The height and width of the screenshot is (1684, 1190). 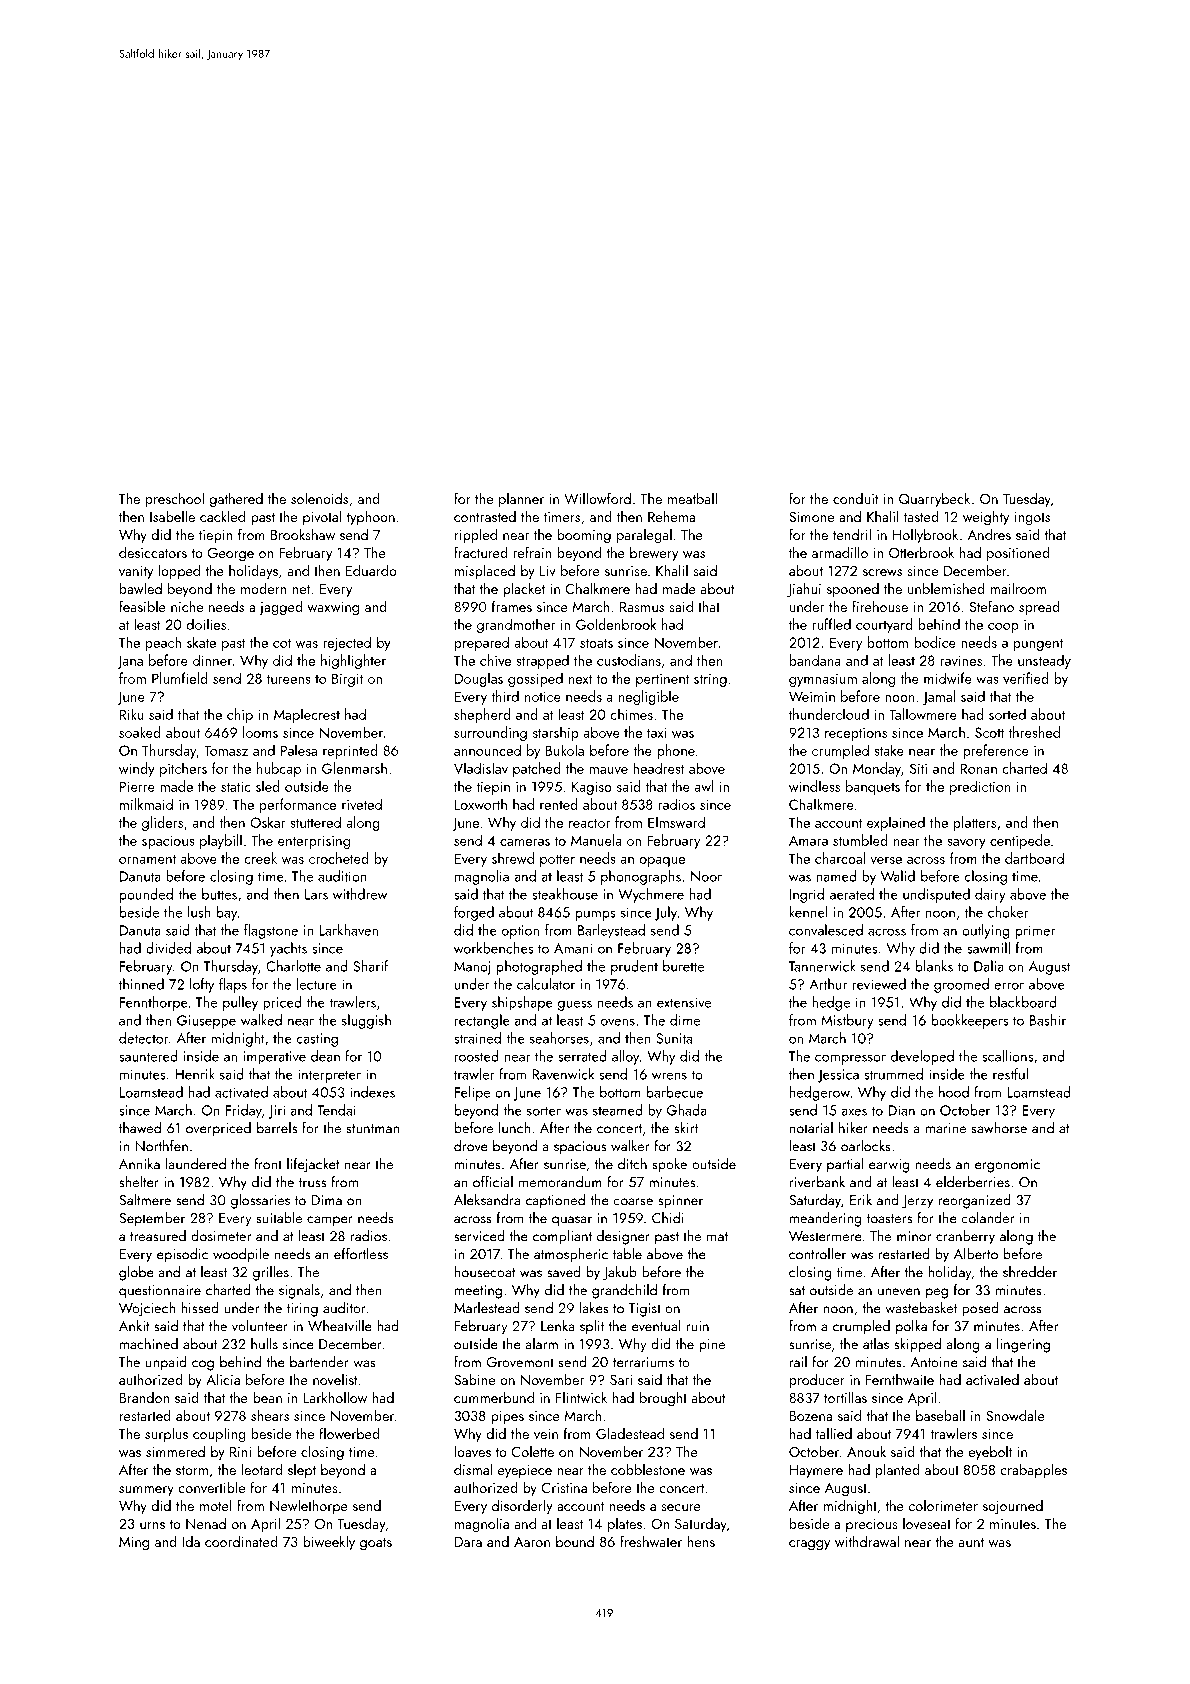 What do you see at coordinates (140, 732) in the screenshot?
I see `soaked` at bounding box center [140, 732].
